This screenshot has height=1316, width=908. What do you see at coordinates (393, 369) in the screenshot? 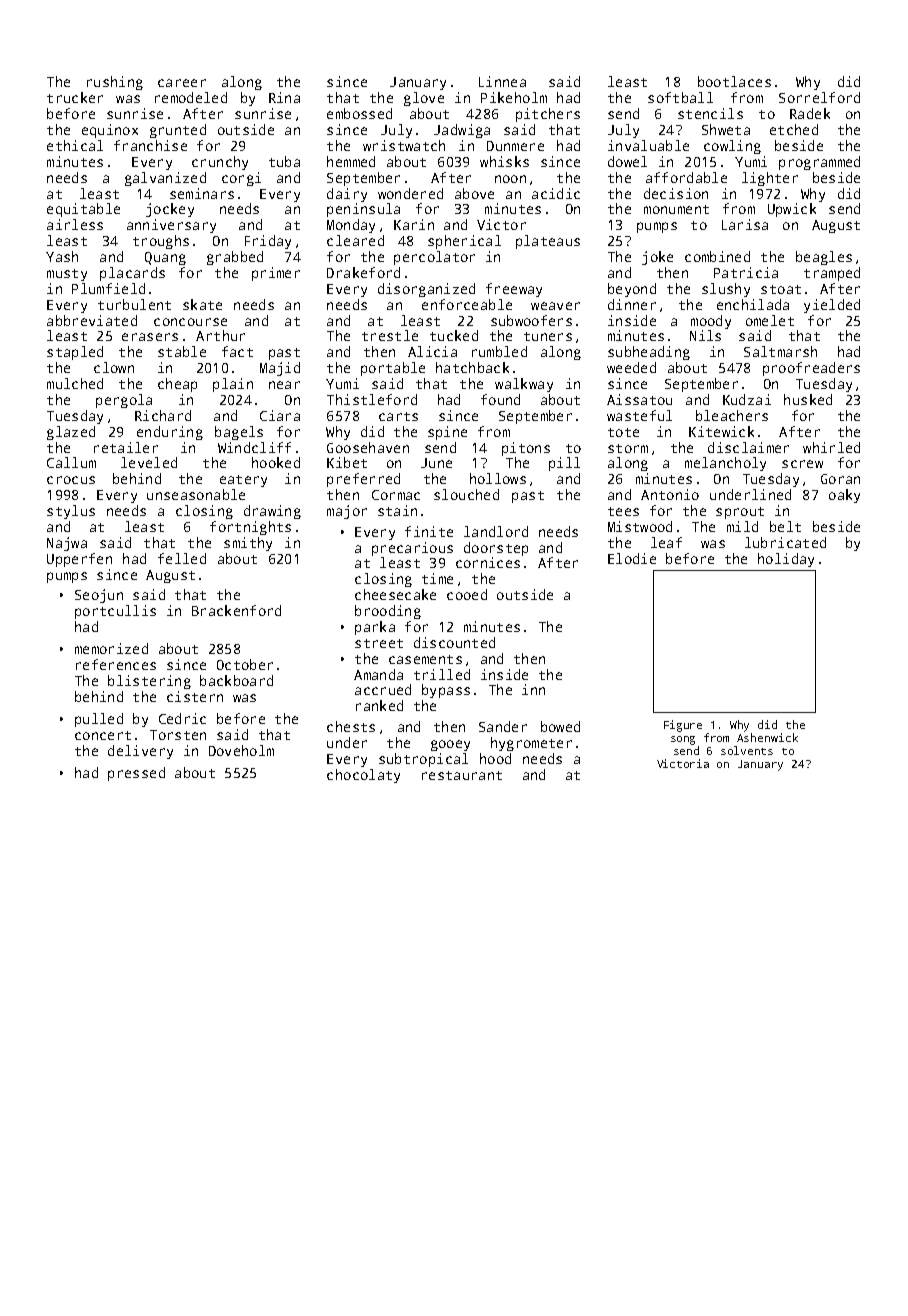
I see `portable` at bounding box center [393, 369].
